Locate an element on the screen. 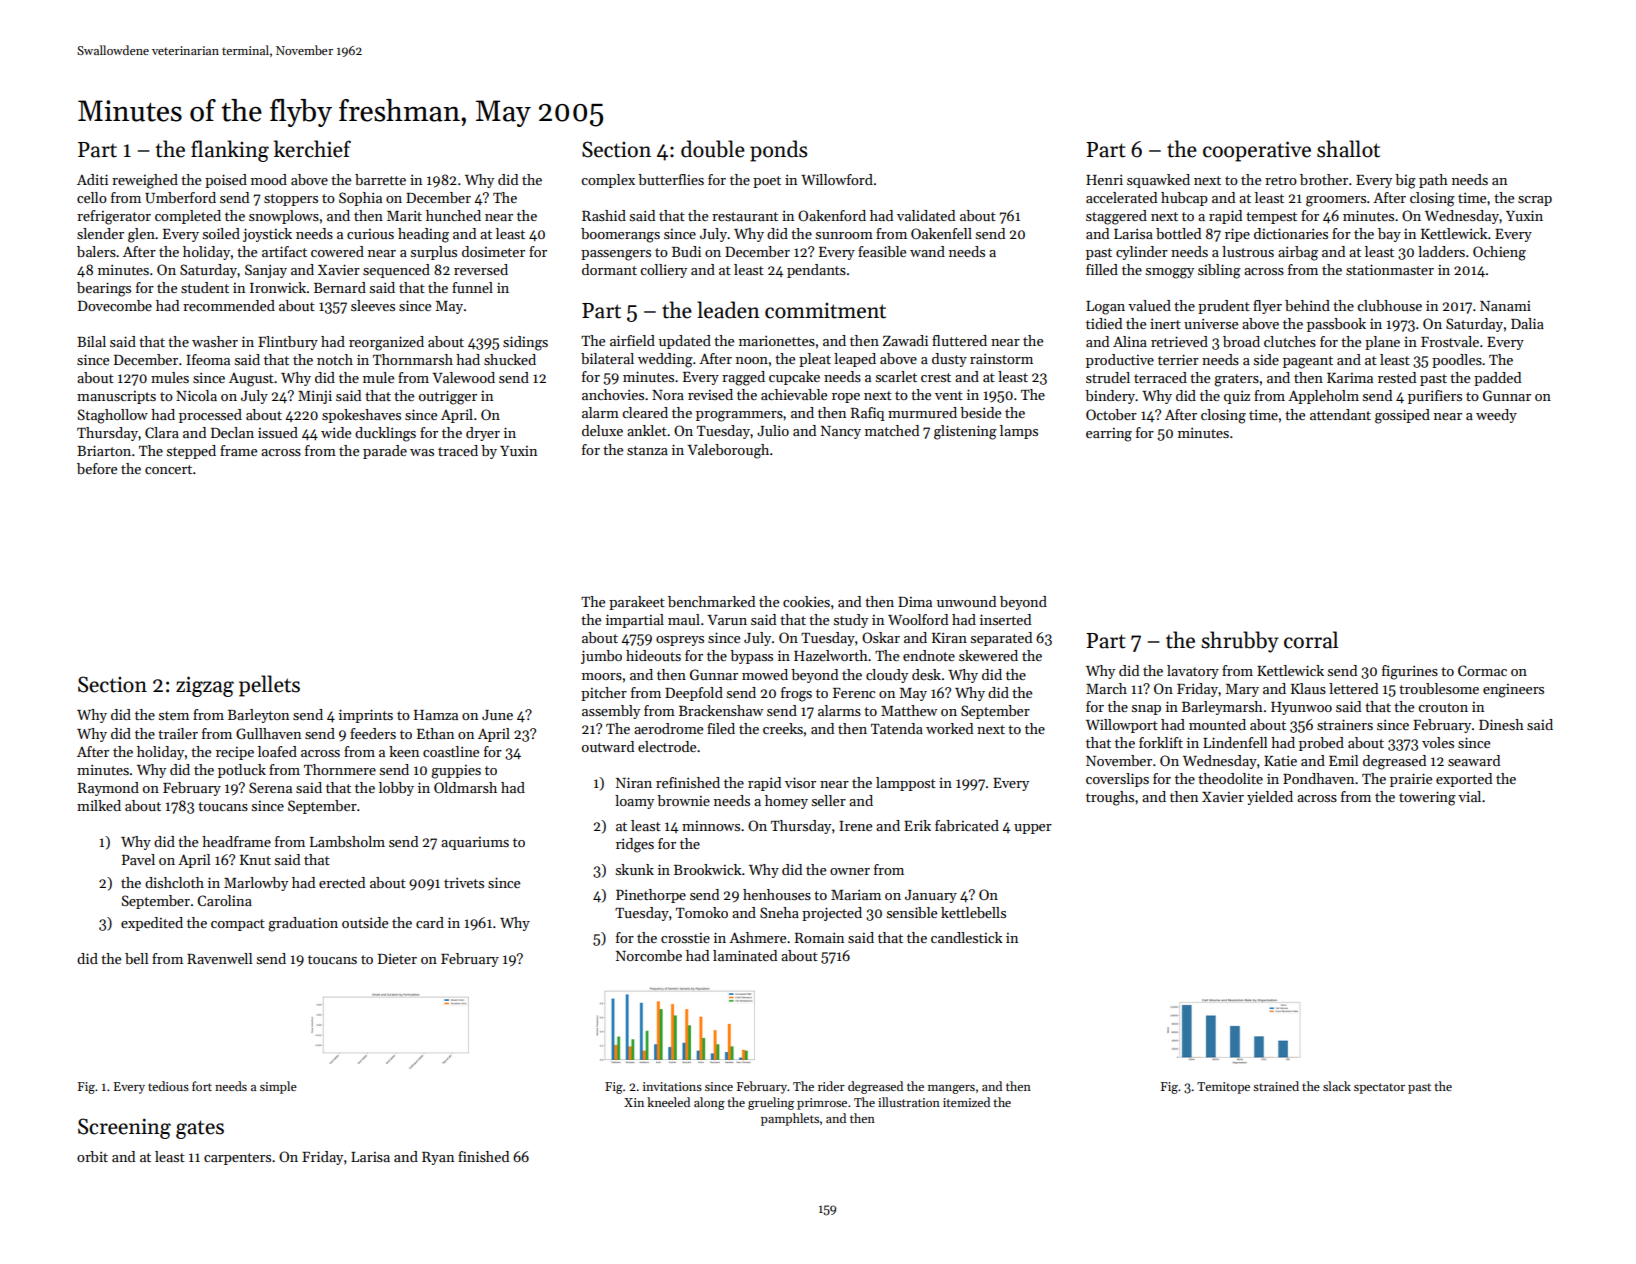  worked is located at coordinates (949, 728).
